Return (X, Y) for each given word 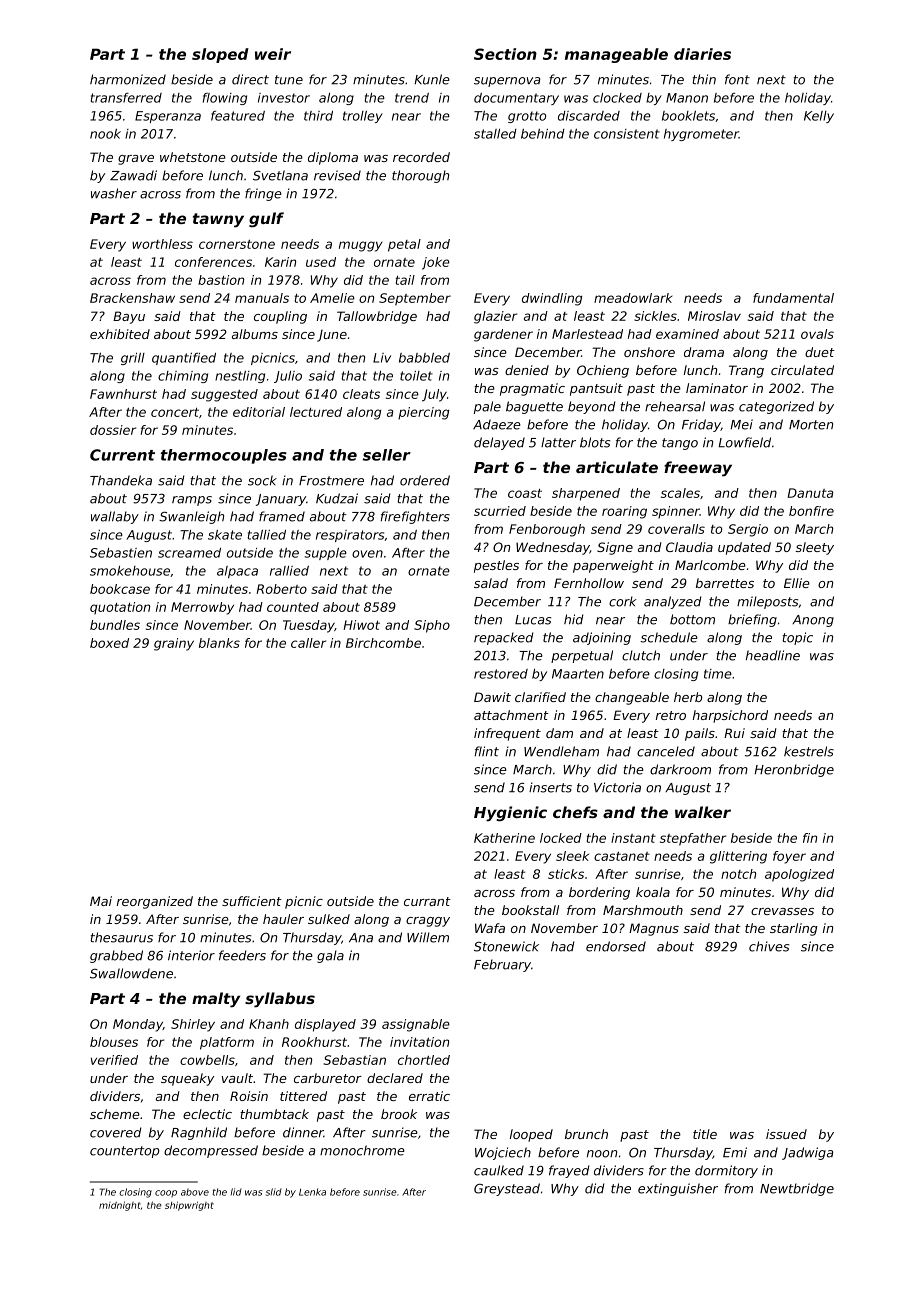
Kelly (819, 117)
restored (501, 674)
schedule (669, 637)
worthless (162, 244)
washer (114, 193)
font (737, 79)
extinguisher (678, 1189)
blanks (219, 643)
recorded (421, 157)
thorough (420, 176)
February (502, 965)
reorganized (155, 902)
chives (769, 946)
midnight (120, 1206)
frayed (569, 1171)
